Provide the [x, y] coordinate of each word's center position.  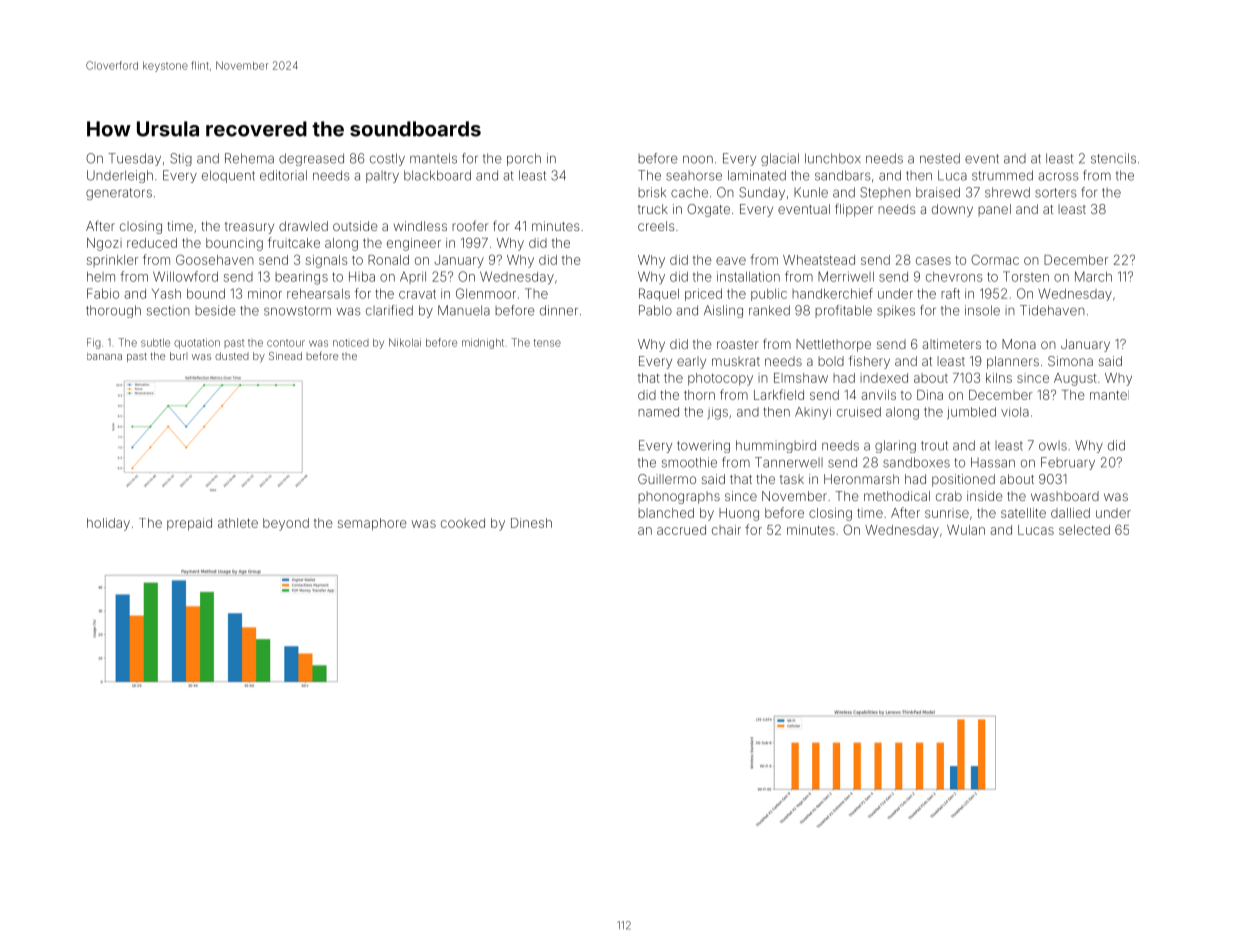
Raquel [659, 294]
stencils [1113, 158]
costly [387, 159]
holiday [108, 524]
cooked [463, 523]
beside [215, 310]
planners [1013, 362]
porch [524, 159]
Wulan [966, 530]
